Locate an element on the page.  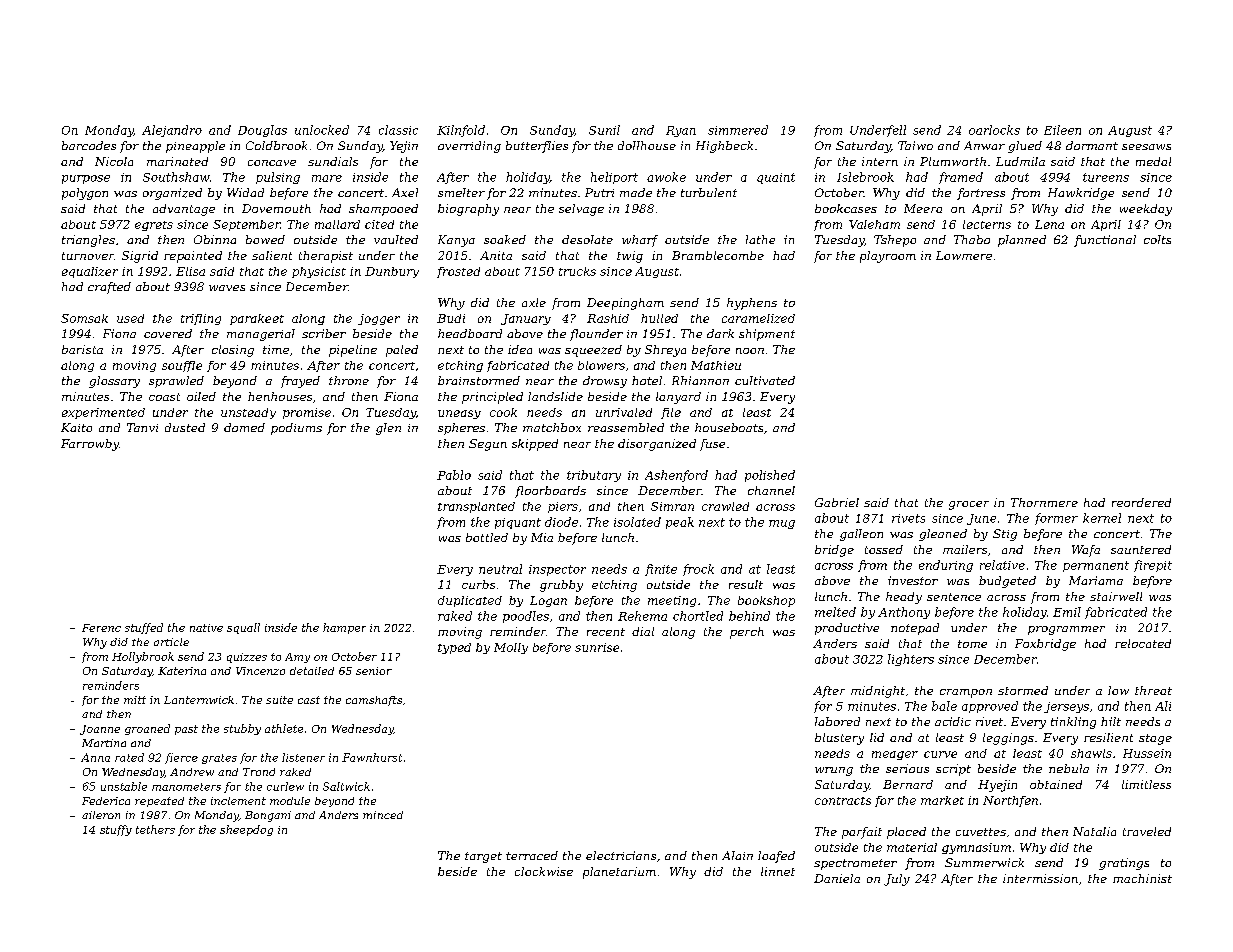
functional is located at coordinates (1105, 241).
